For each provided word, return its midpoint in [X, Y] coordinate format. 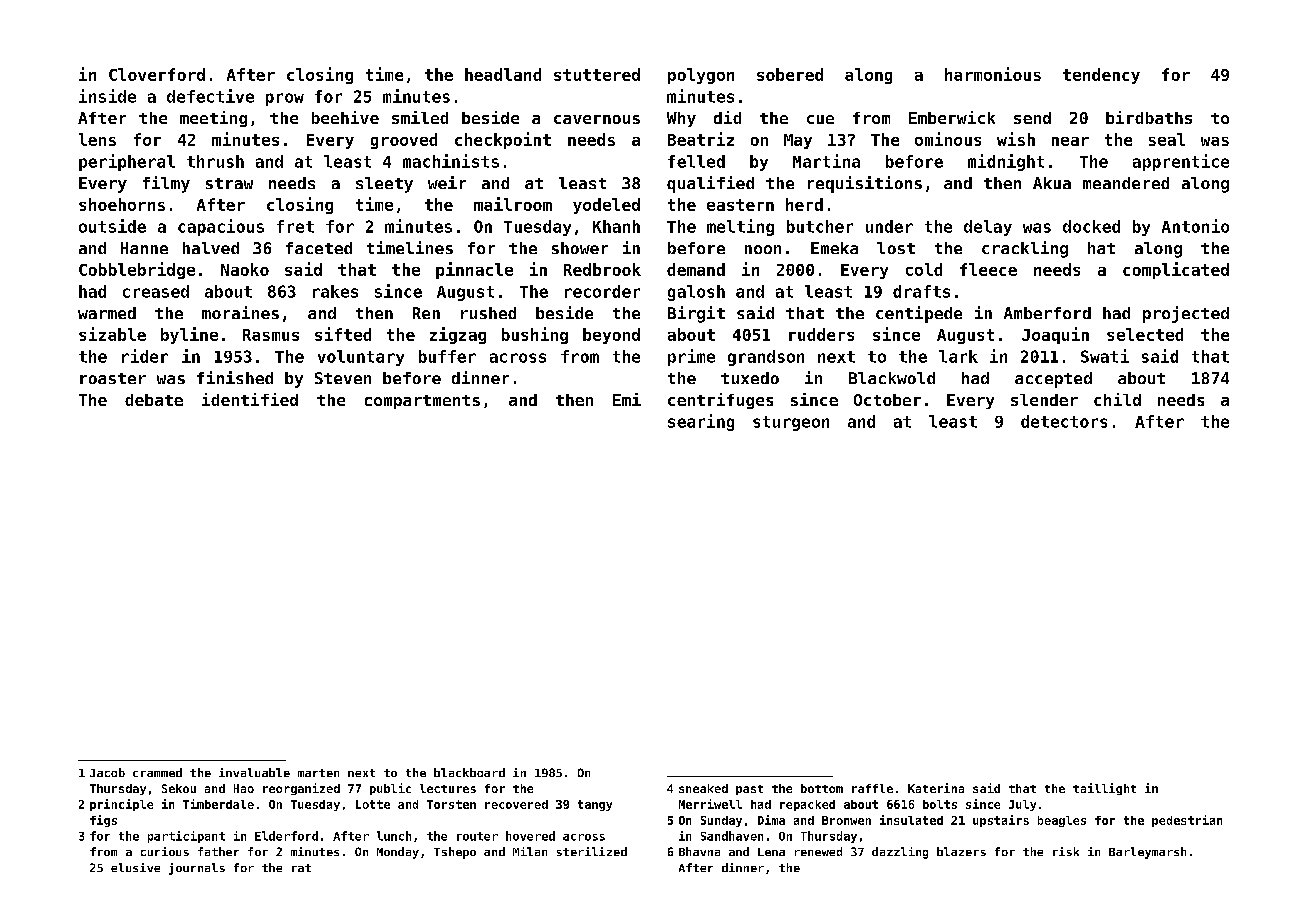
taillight [1104, 789]
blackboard [469, 772]
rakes [335, 291]
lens [97, 139]
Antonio [1195, 226]
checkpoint [503, 140]
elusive [135, 867]
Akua [1052, 183]
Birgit [696, 314]
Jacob [107, 772]
